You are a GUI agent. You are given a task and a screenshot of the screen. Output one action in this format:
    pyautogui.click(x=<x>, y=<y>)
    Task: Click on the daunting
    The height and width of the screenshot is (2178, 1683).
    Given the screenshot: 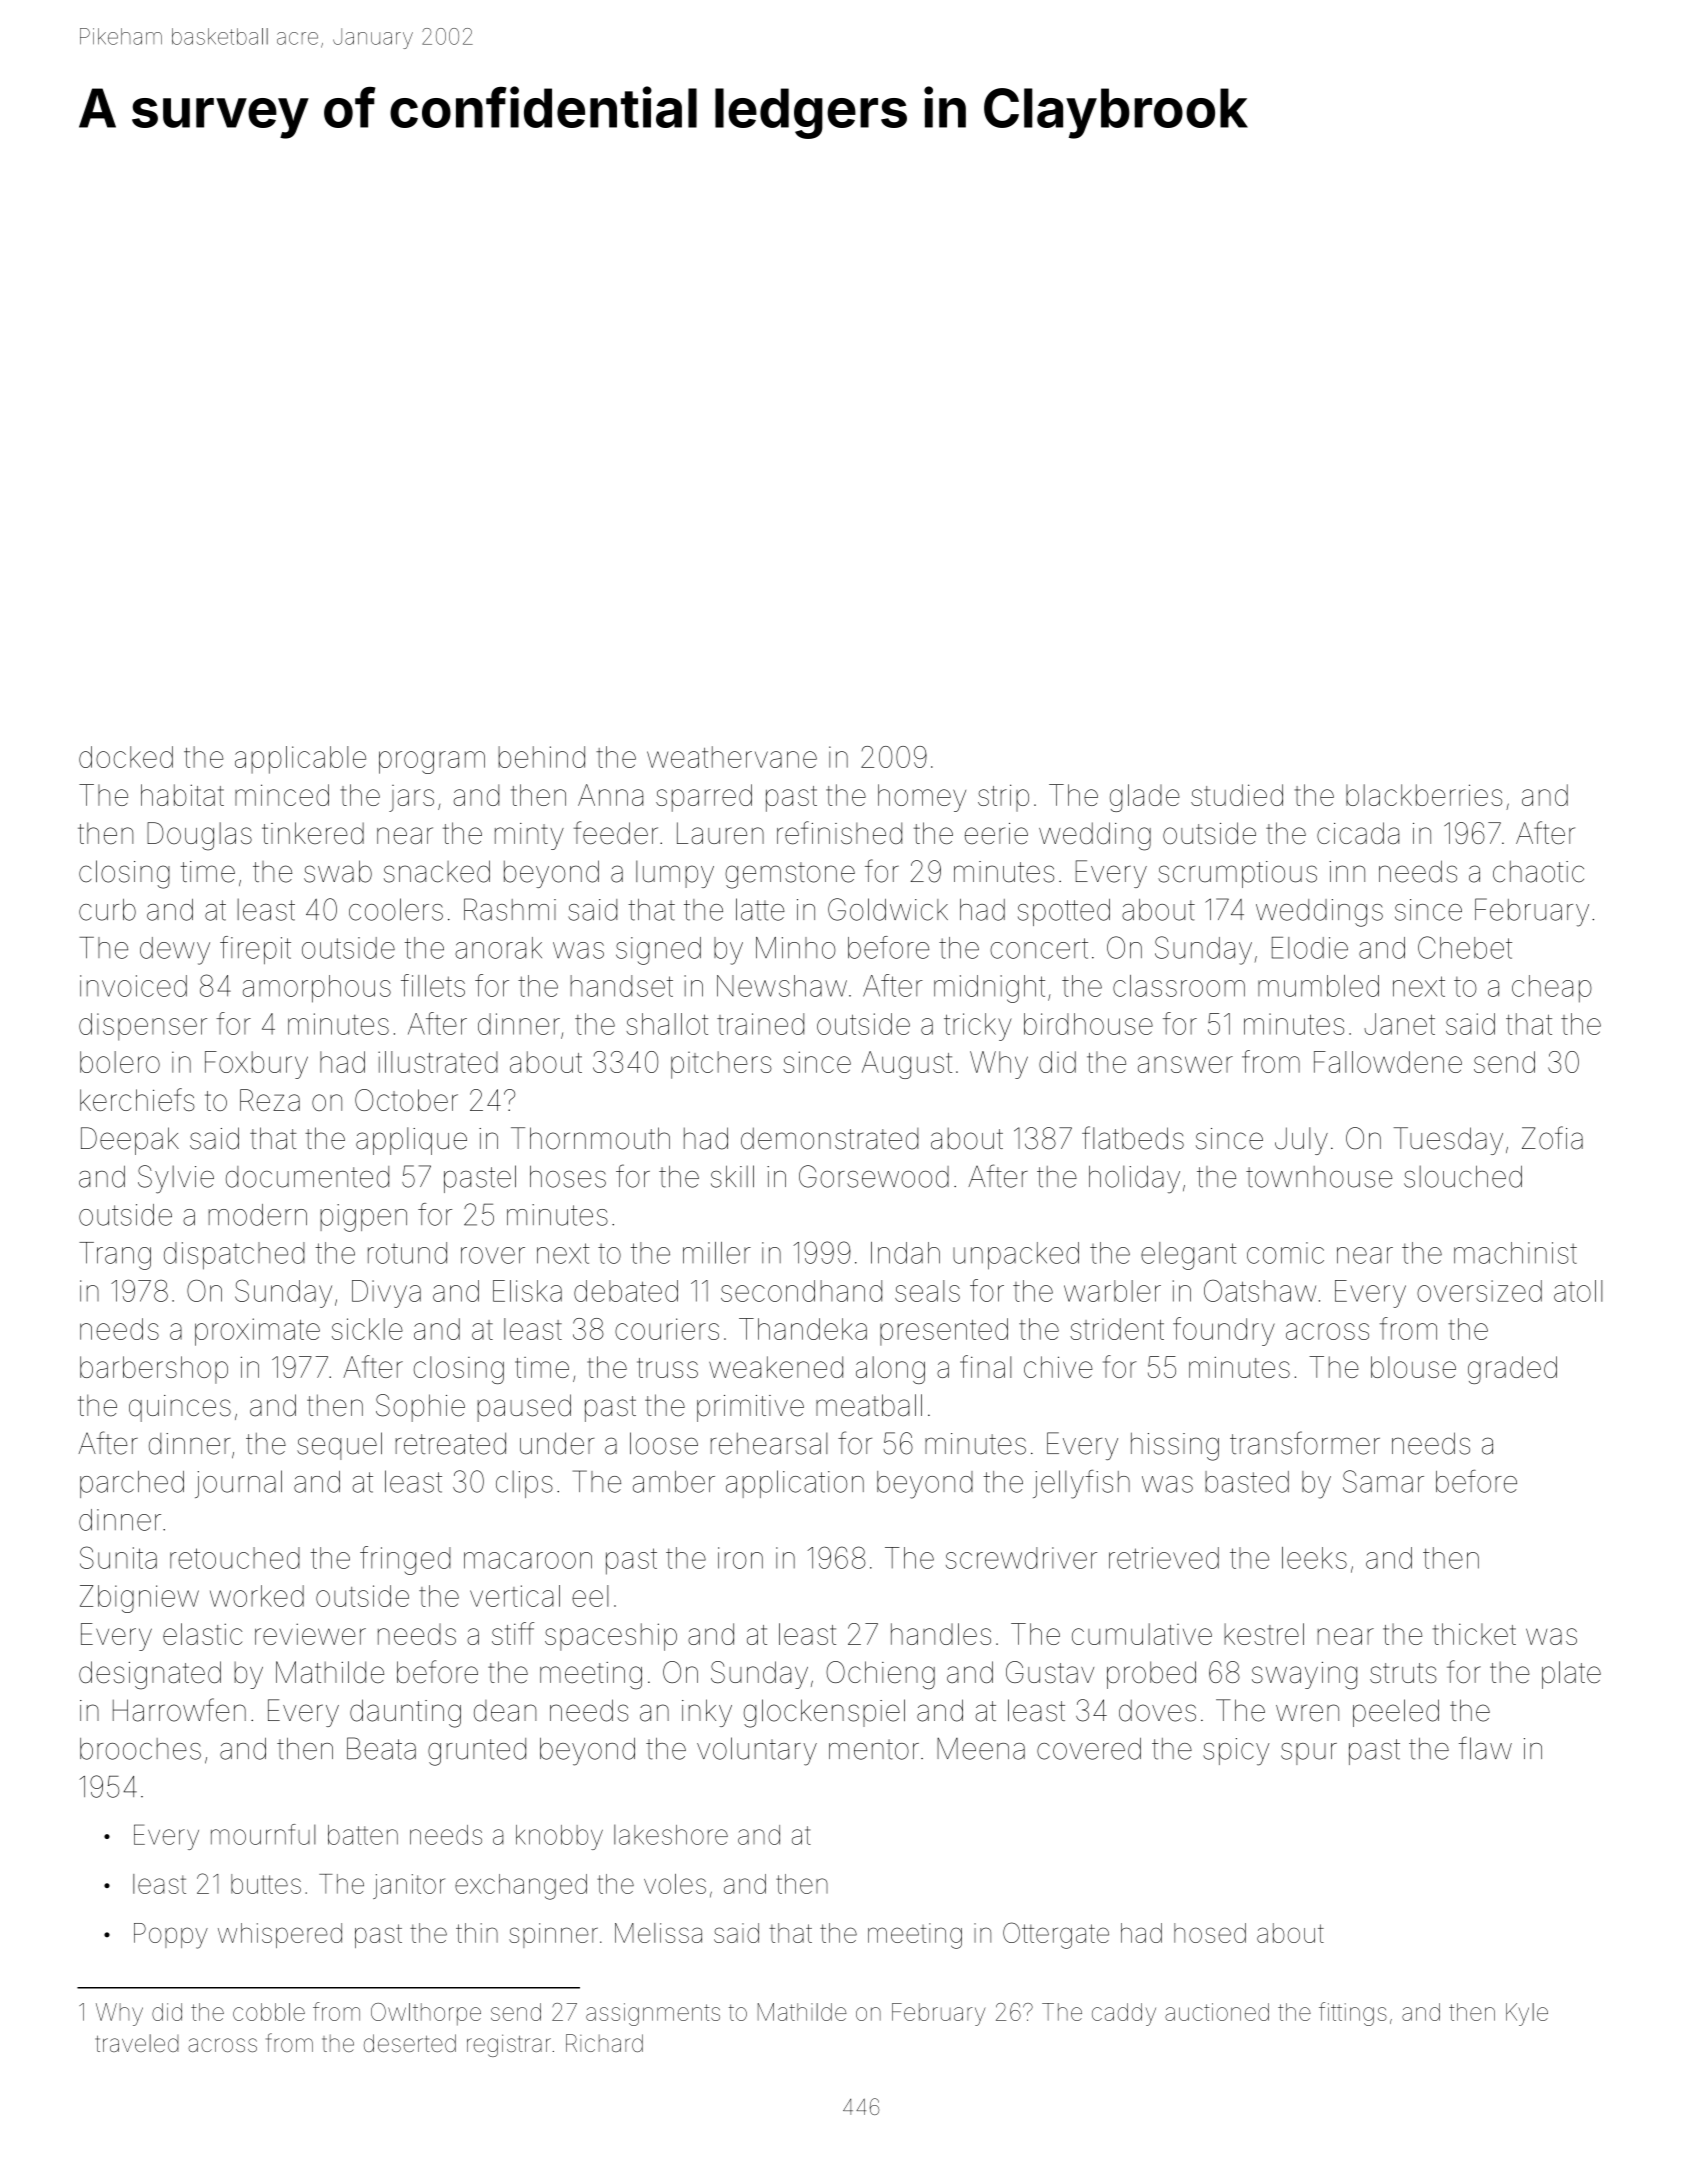 What is the action you would take?
    pyautogui.click(x=405, y=1713)
